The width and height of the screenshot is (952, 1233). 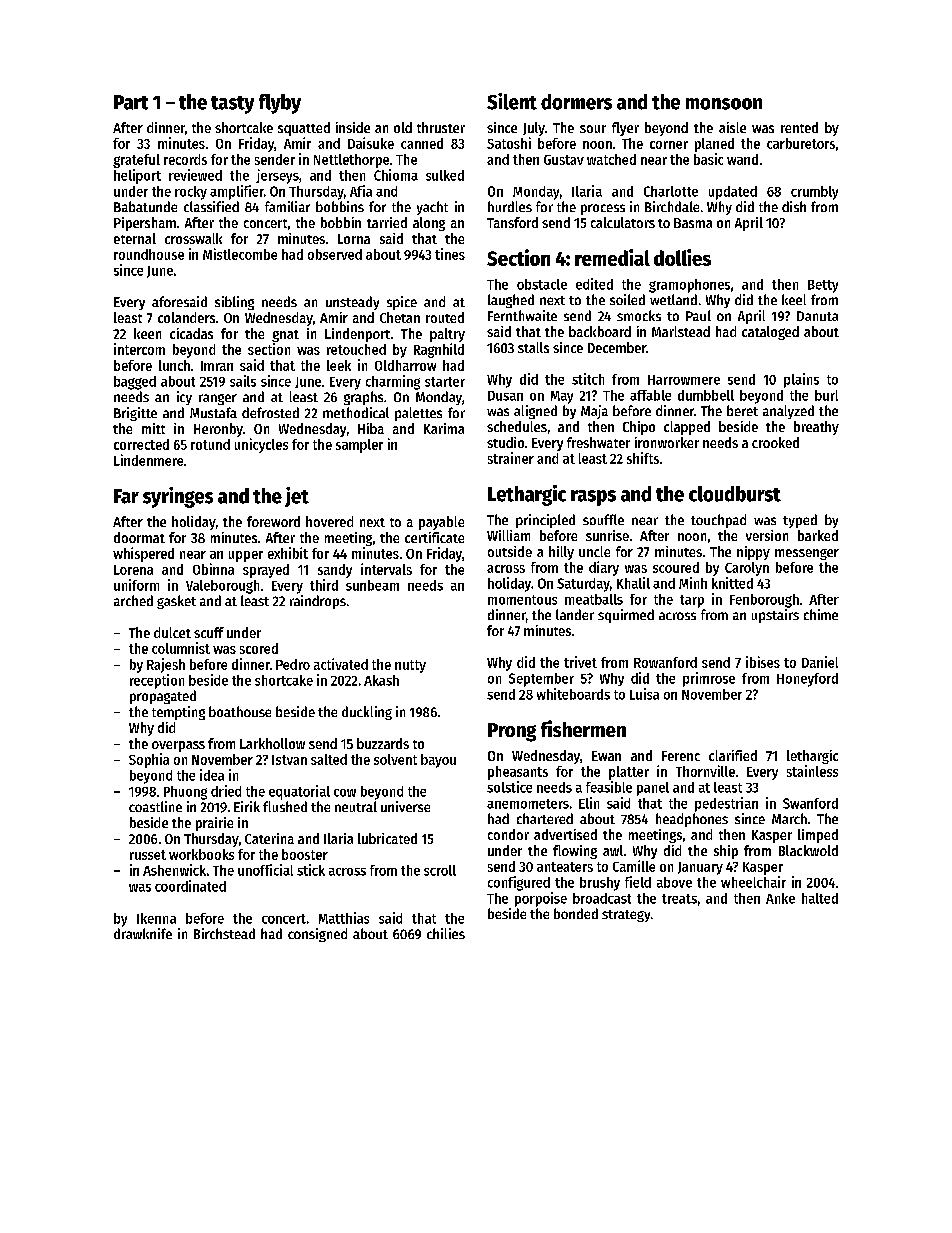 I want to click on charming, so click(x=393, y=382).
